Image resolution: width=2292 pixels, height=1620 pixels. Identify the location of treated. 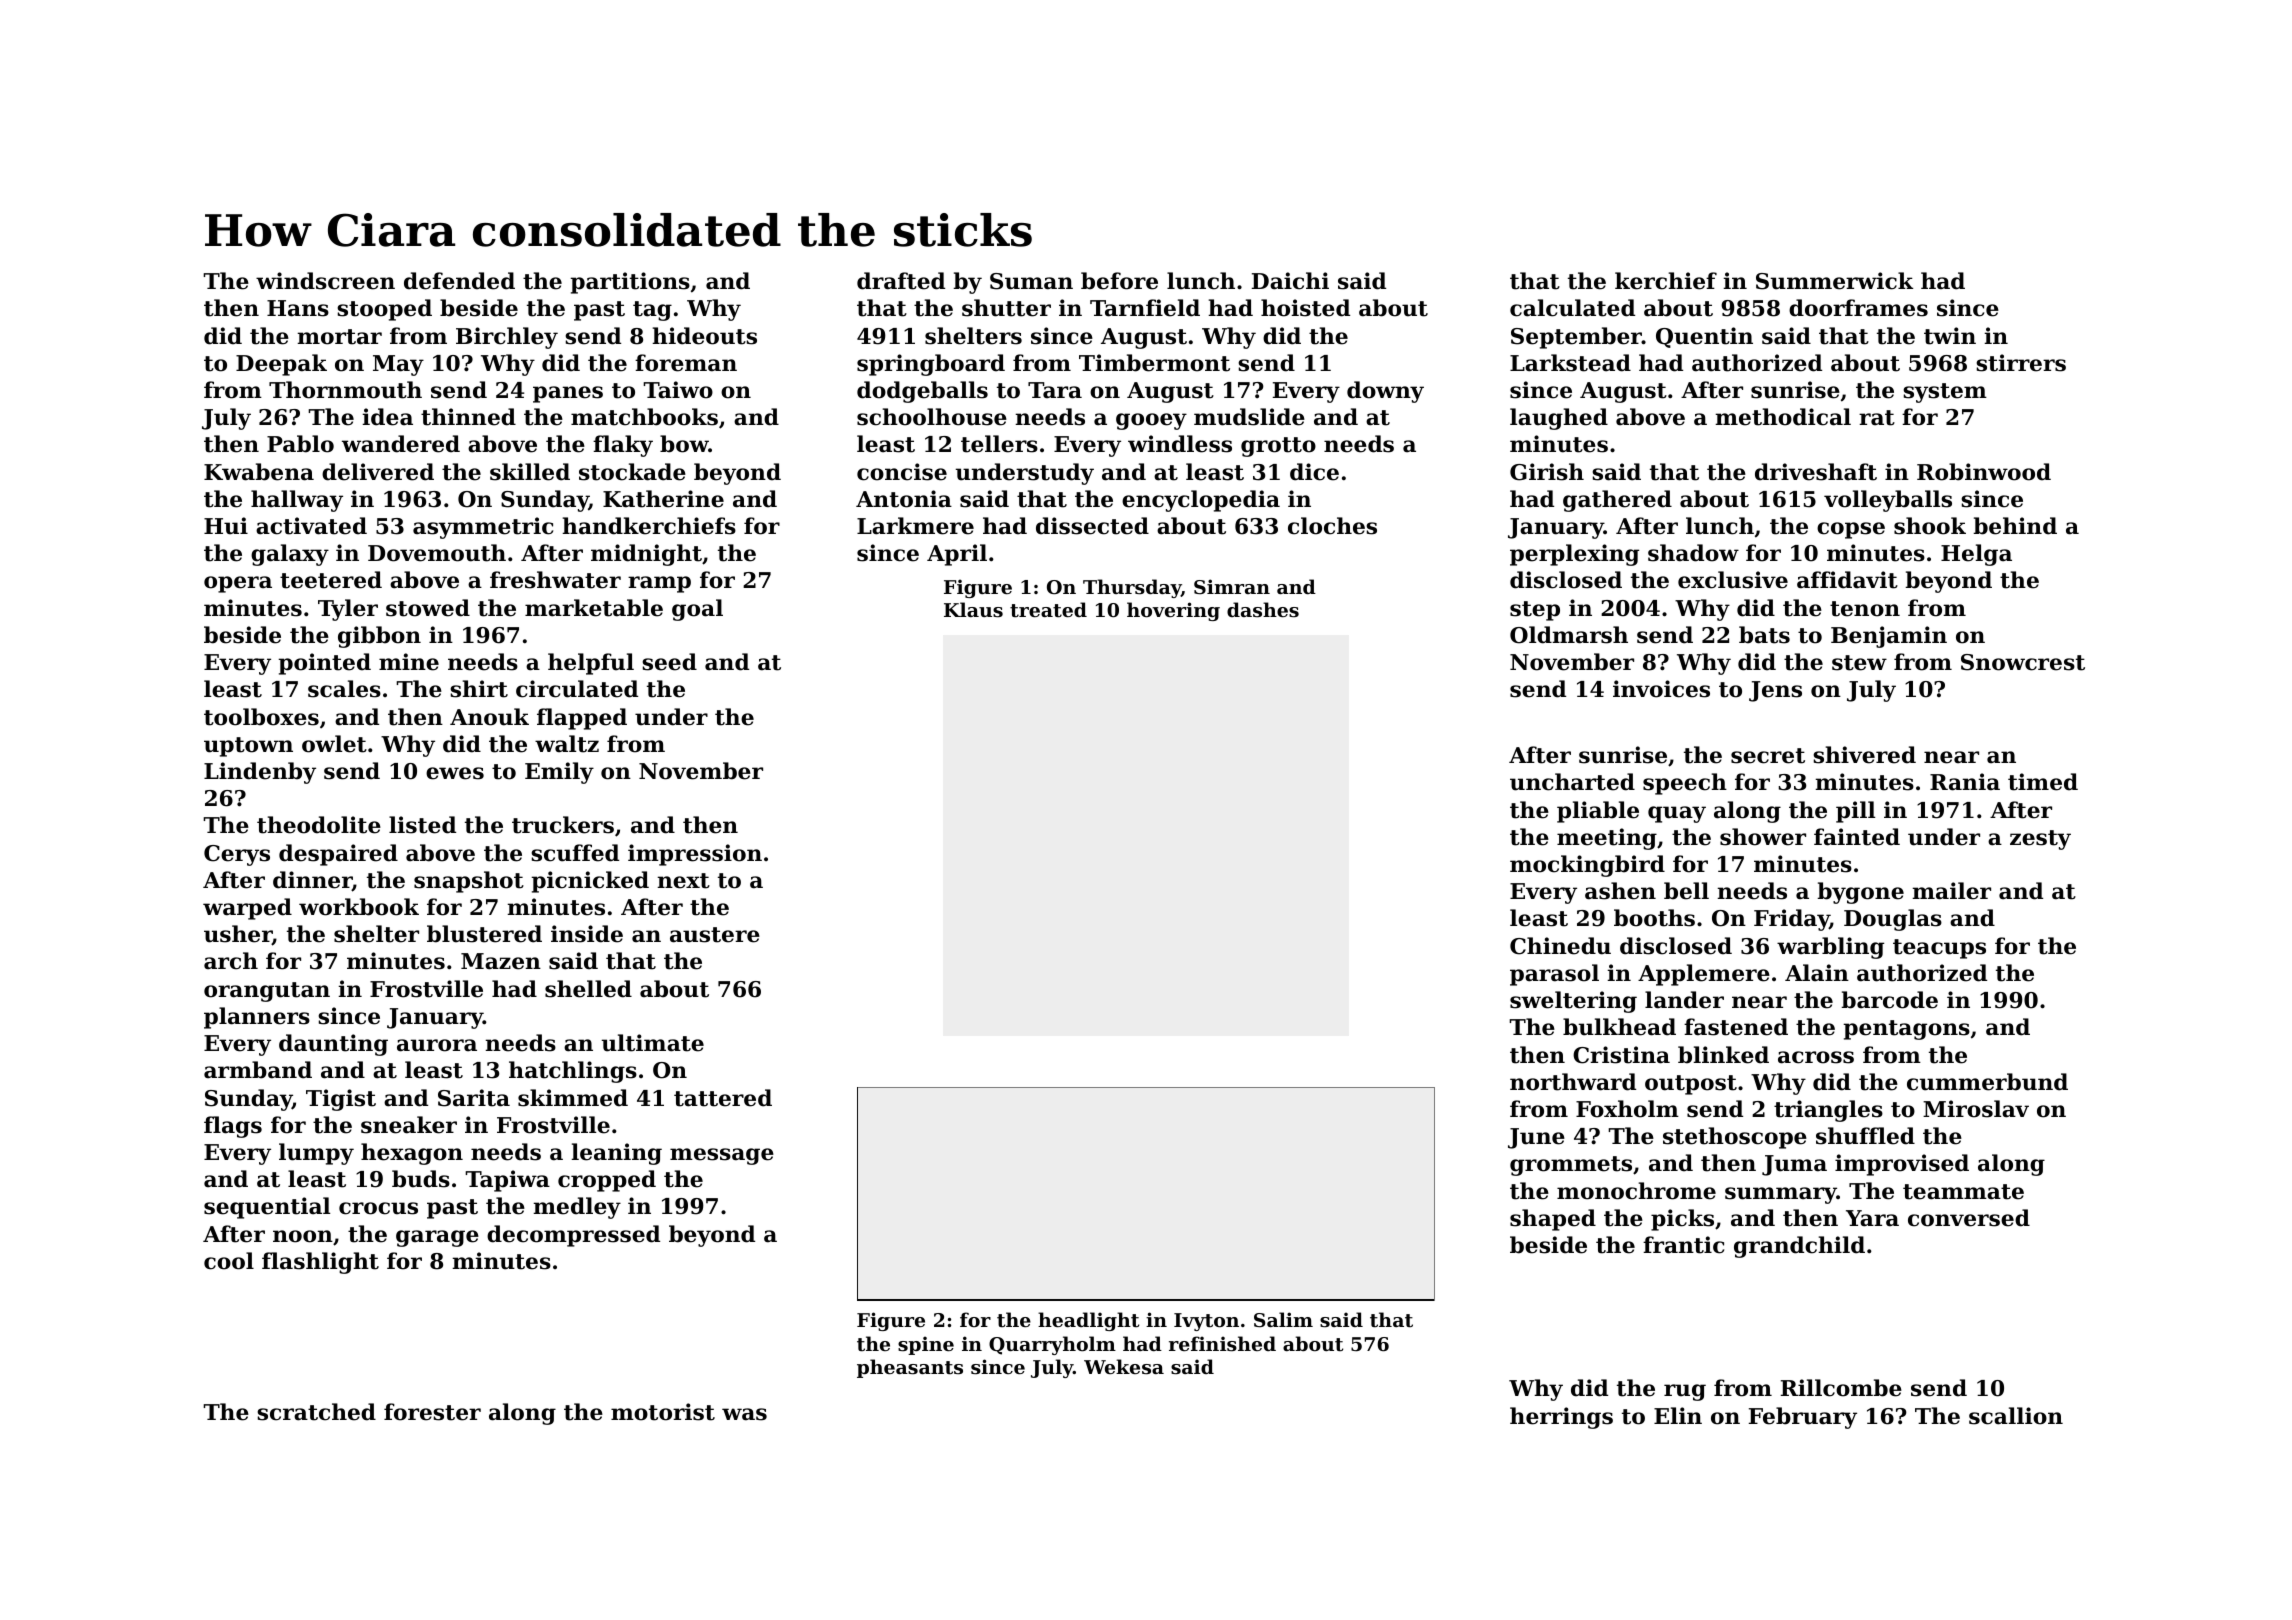
(1048, 610).
